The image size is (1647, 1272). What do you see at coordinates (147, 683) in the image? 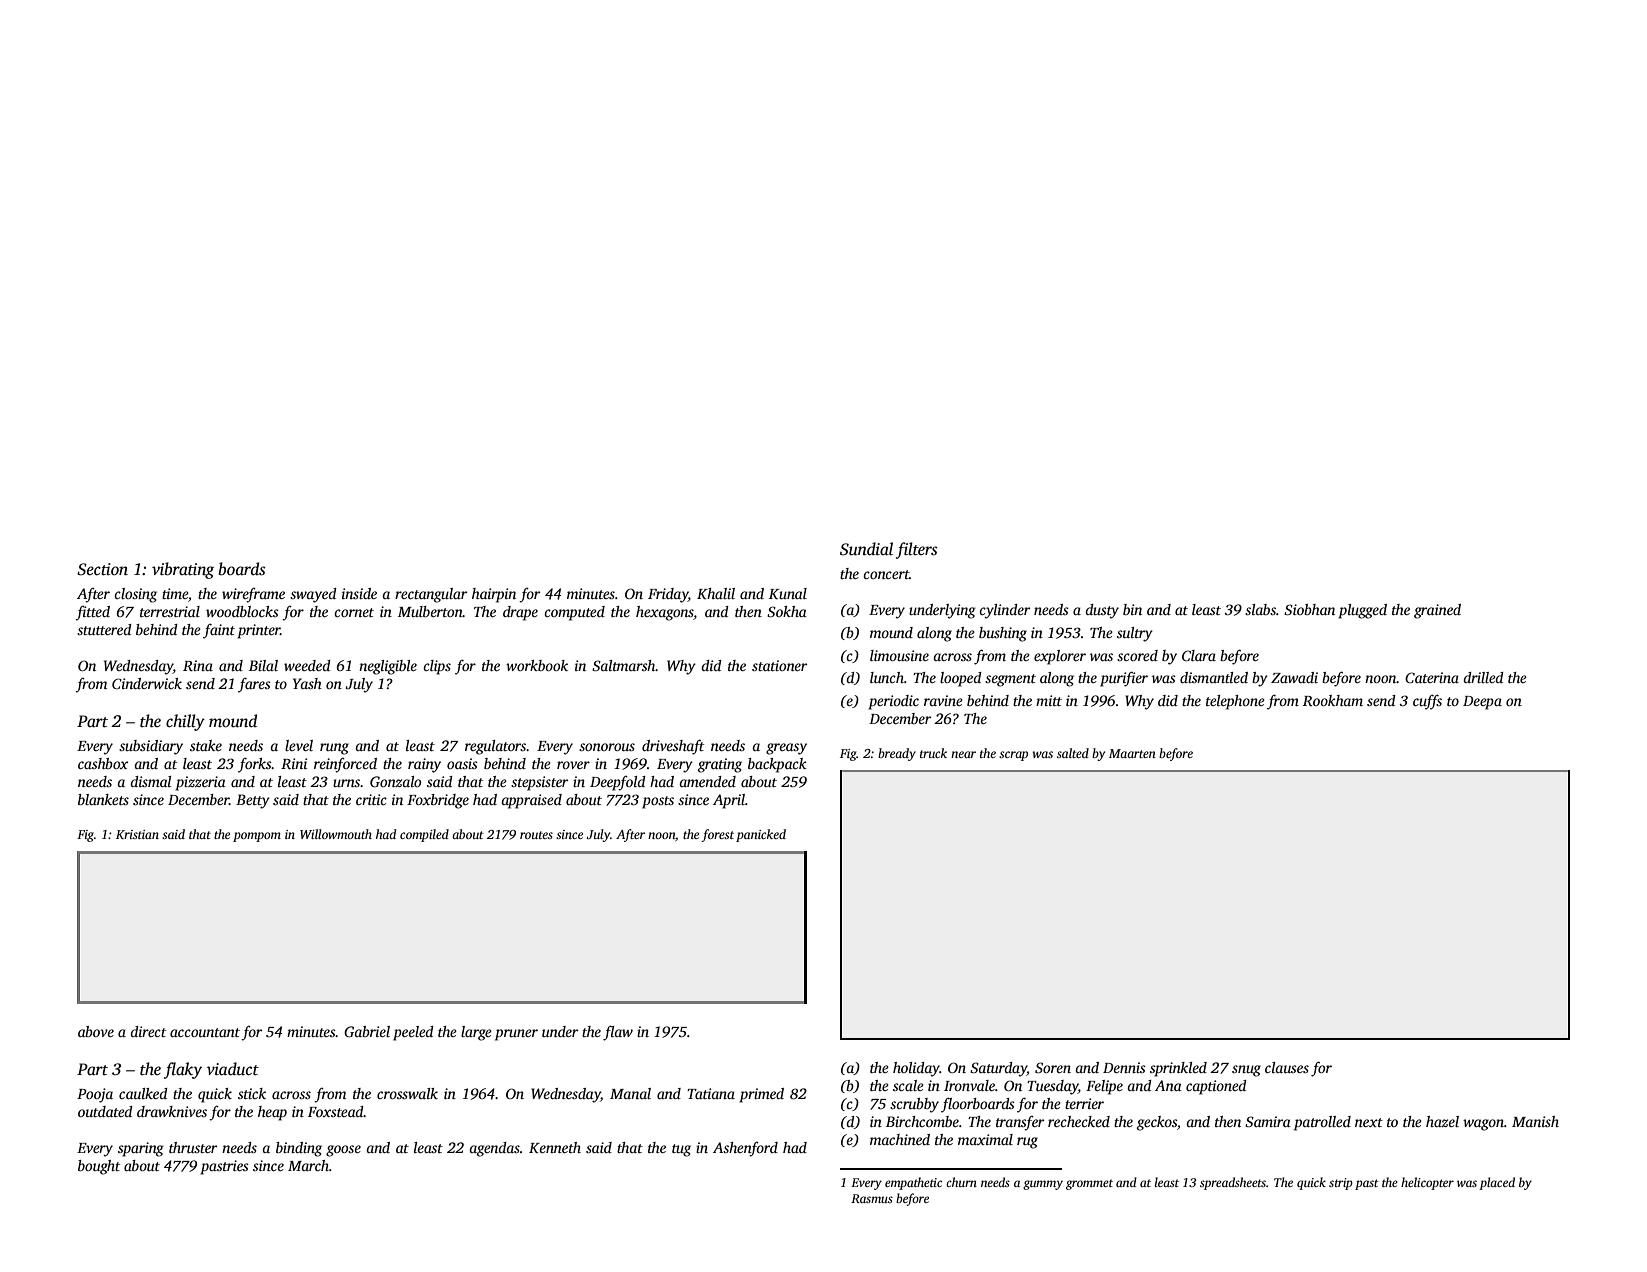
I see `Cinderwick` at bounding box center [147, 683].
